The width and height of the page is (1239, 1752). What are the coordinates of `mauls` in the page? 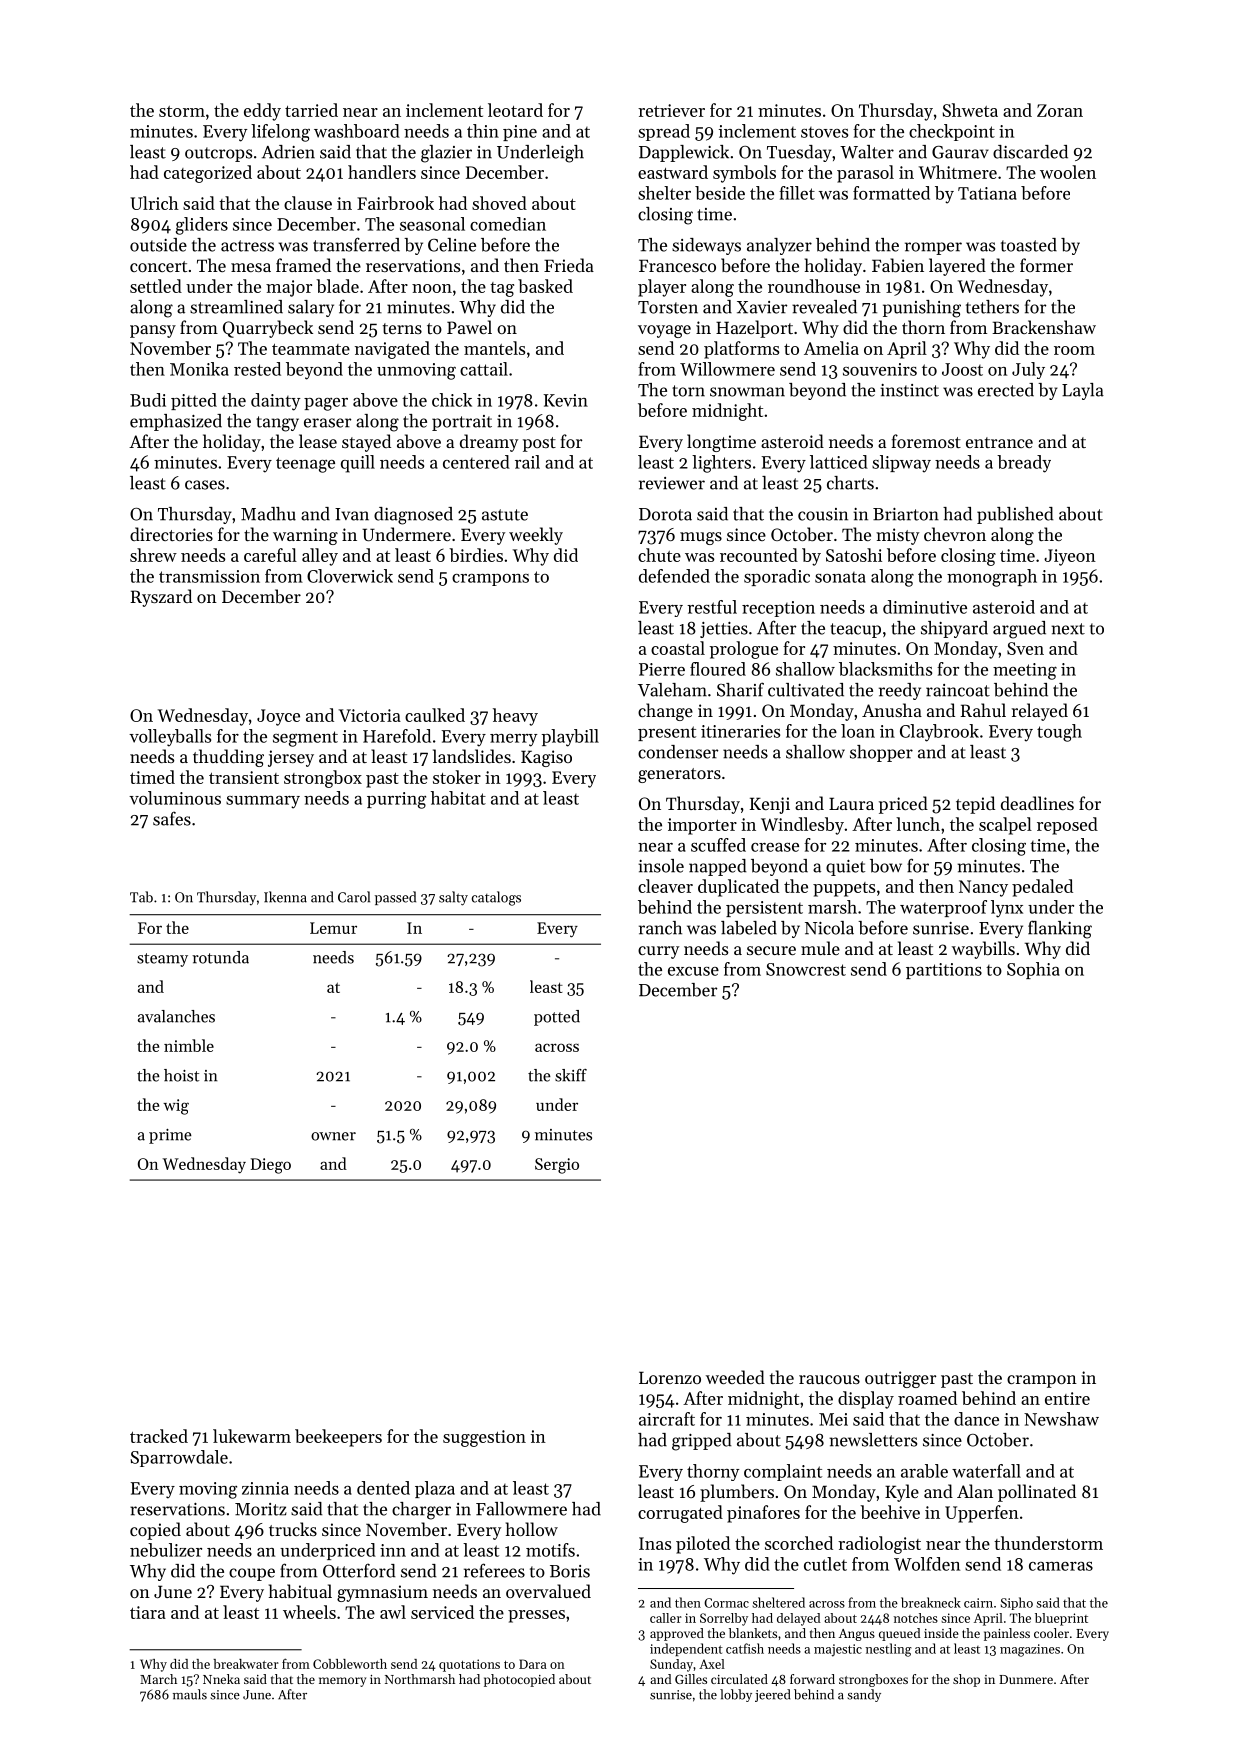 It's located at (190, 1694).
